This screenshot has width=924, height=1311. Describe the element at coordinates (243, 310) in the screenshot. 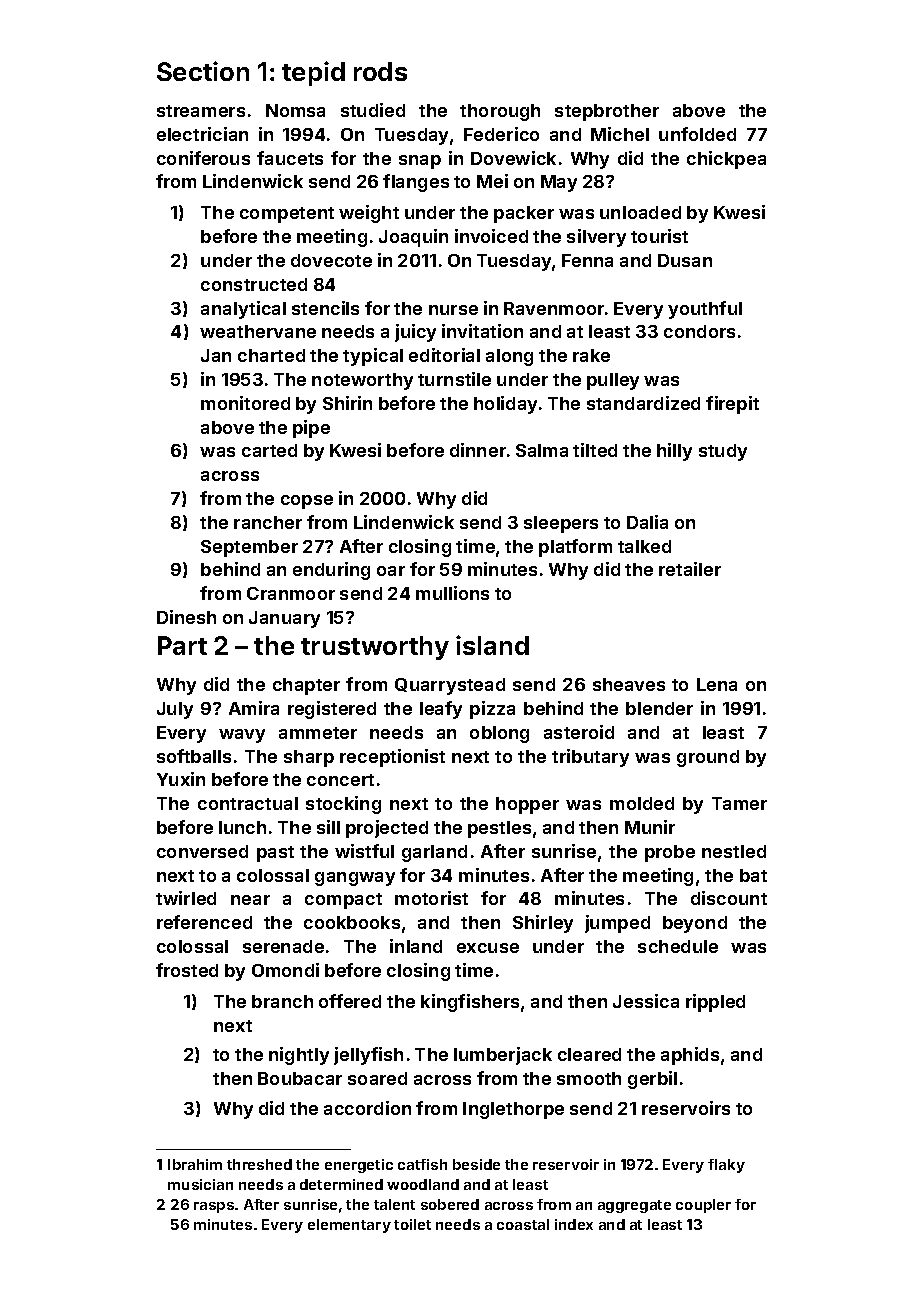

I see `analytical` at that location.
